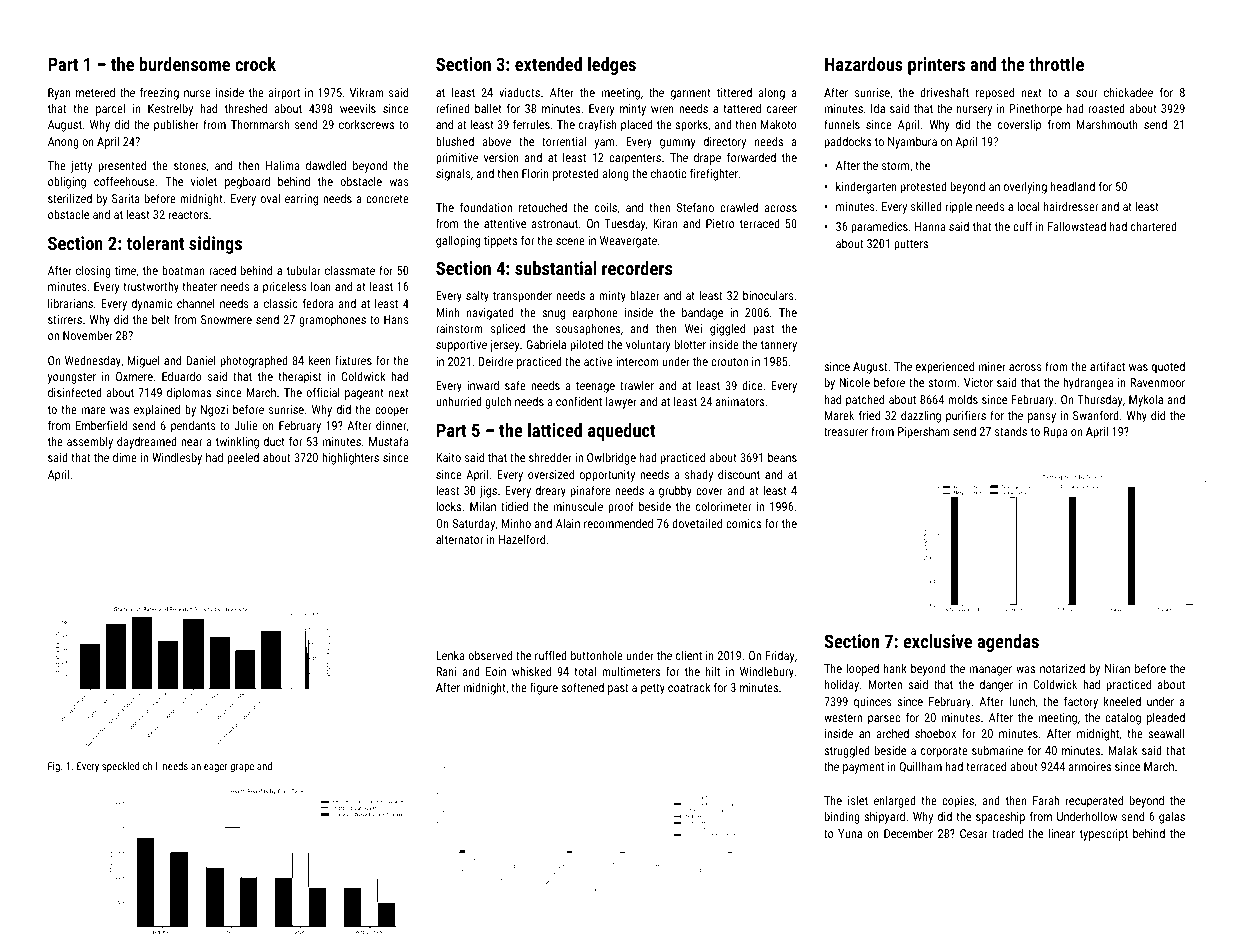 Image resolution: width=1233 pixels, height=952 pixels. Describe the element at coordinates (598, 125) in the image. I see `crayfish` at that location.
